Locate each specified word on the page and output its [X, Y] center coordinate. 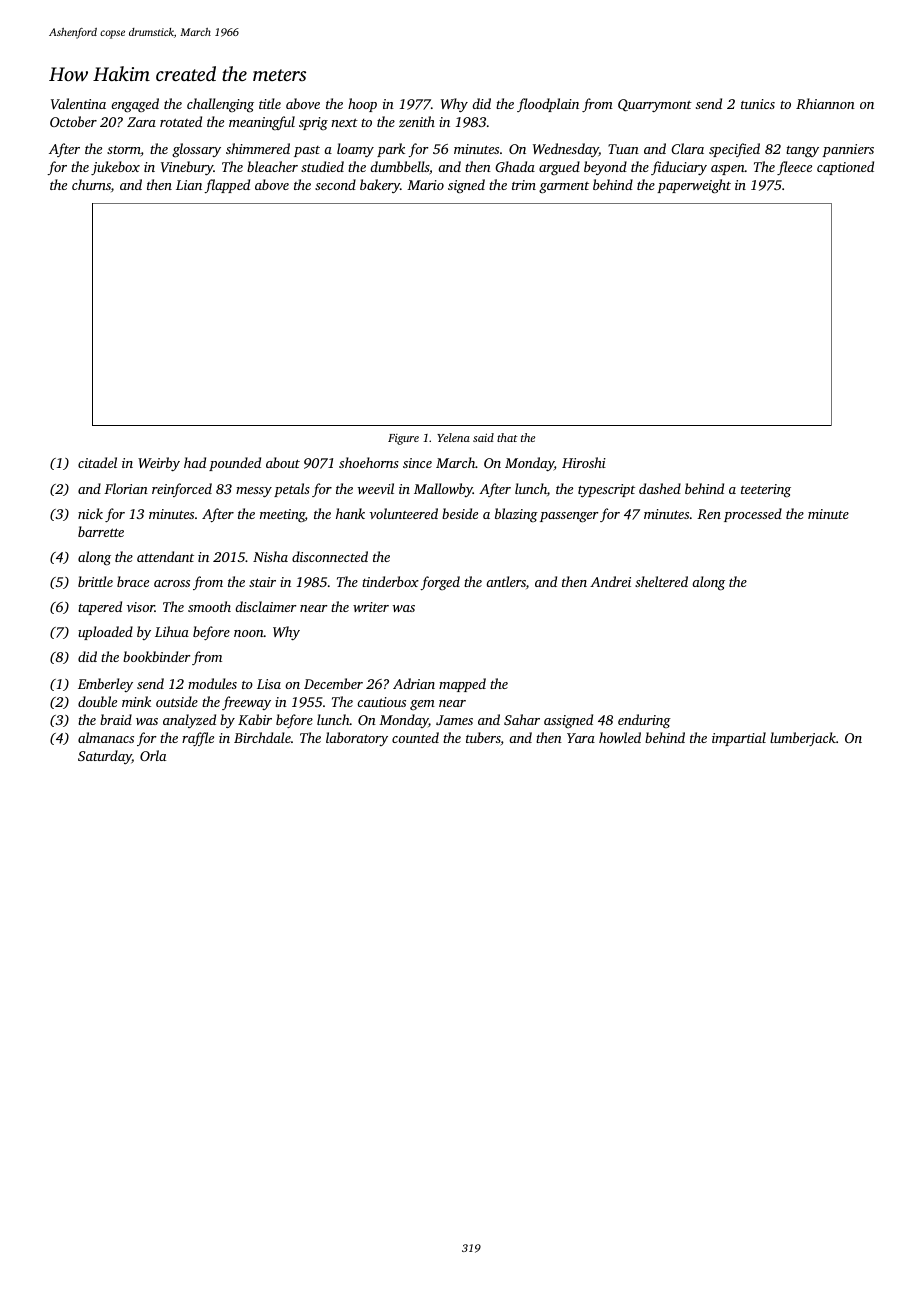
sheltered [661, 581]
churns [91, 184]
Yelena [453, 437]
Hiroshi [584, 462]
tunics [758, 104]
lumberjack [803, 739]
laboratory [357, 739]
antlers [506, 581]
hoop [362, 105]
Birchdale [262, 737]
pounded [235, 464]
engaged [135, 105]
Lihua [172, 631]
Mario [425, 185]
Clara [687, 148]
